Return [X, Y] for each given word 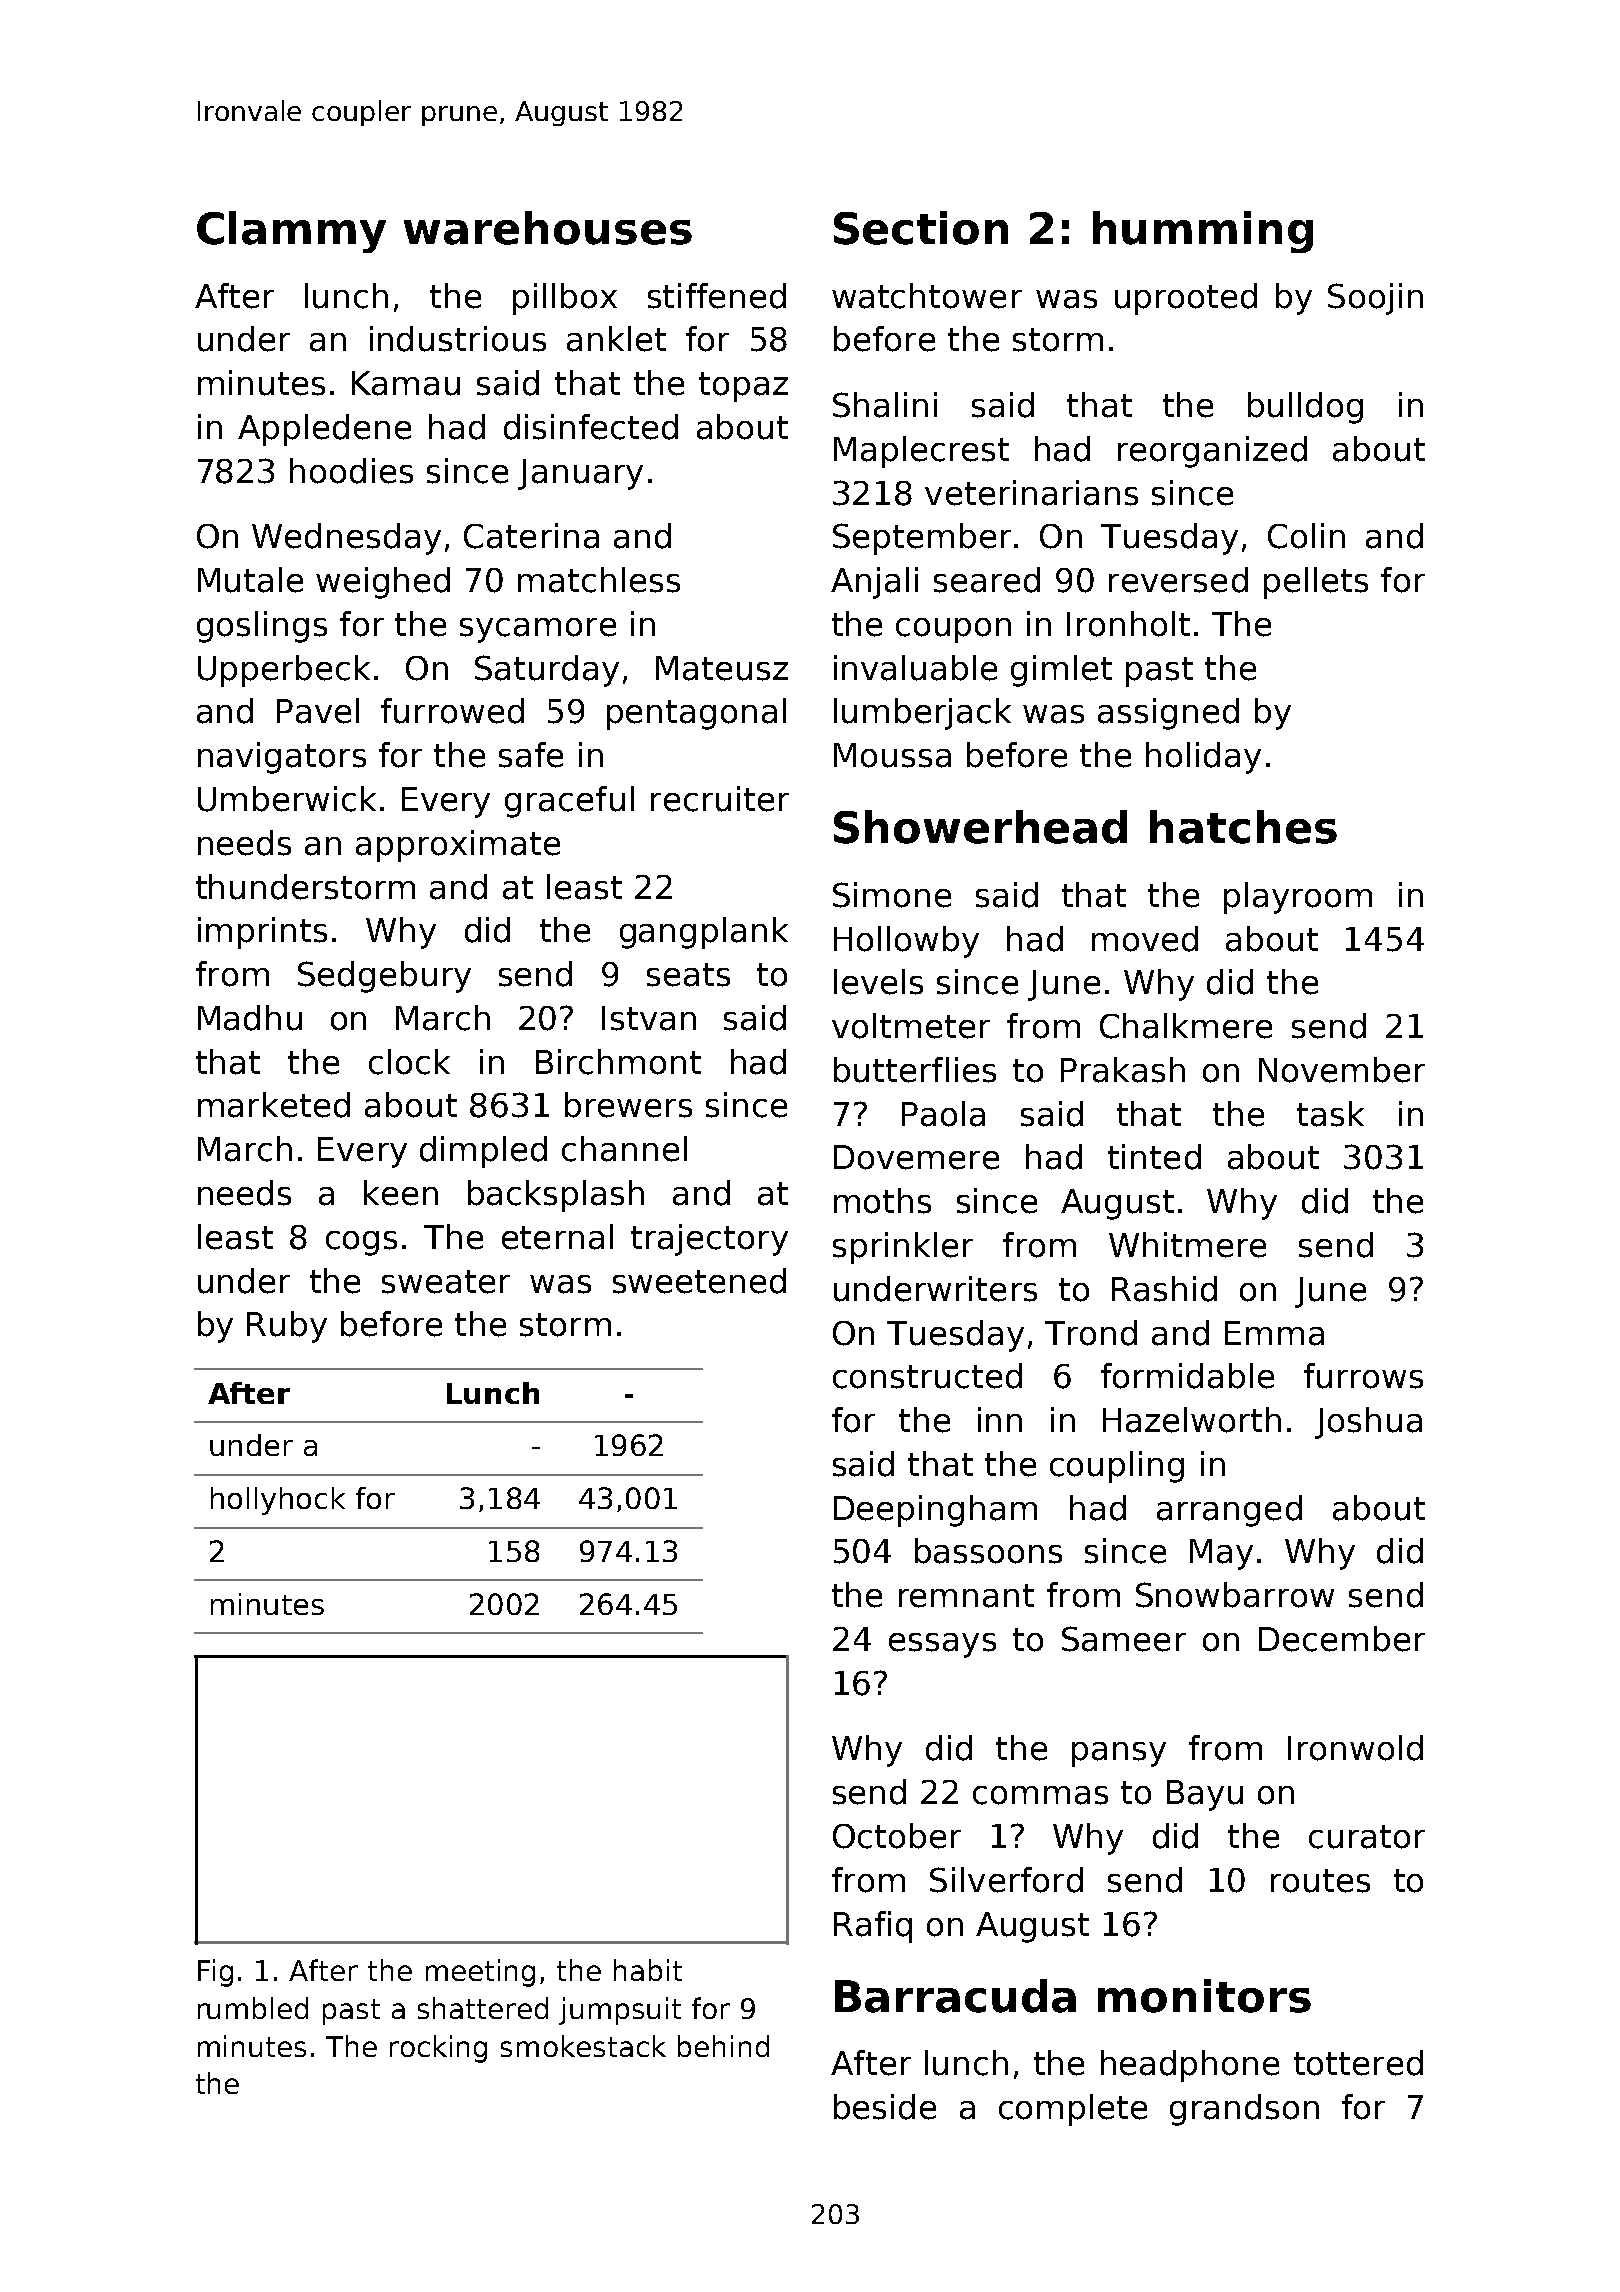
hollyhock [278, 1501]
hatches [1243, 827]
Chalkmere [1186, 1026]
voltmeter [911, 1026]
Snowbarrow [1235, 1595]
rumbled [253, 2008]
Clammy [291, 232]
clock [409, 1062]
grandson [1244, 2110]
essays [942, 1645]
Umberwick [287, 799]
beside [885, 2107]
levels [878, 982]
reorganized [1212, 452]
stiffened [717, 296]
